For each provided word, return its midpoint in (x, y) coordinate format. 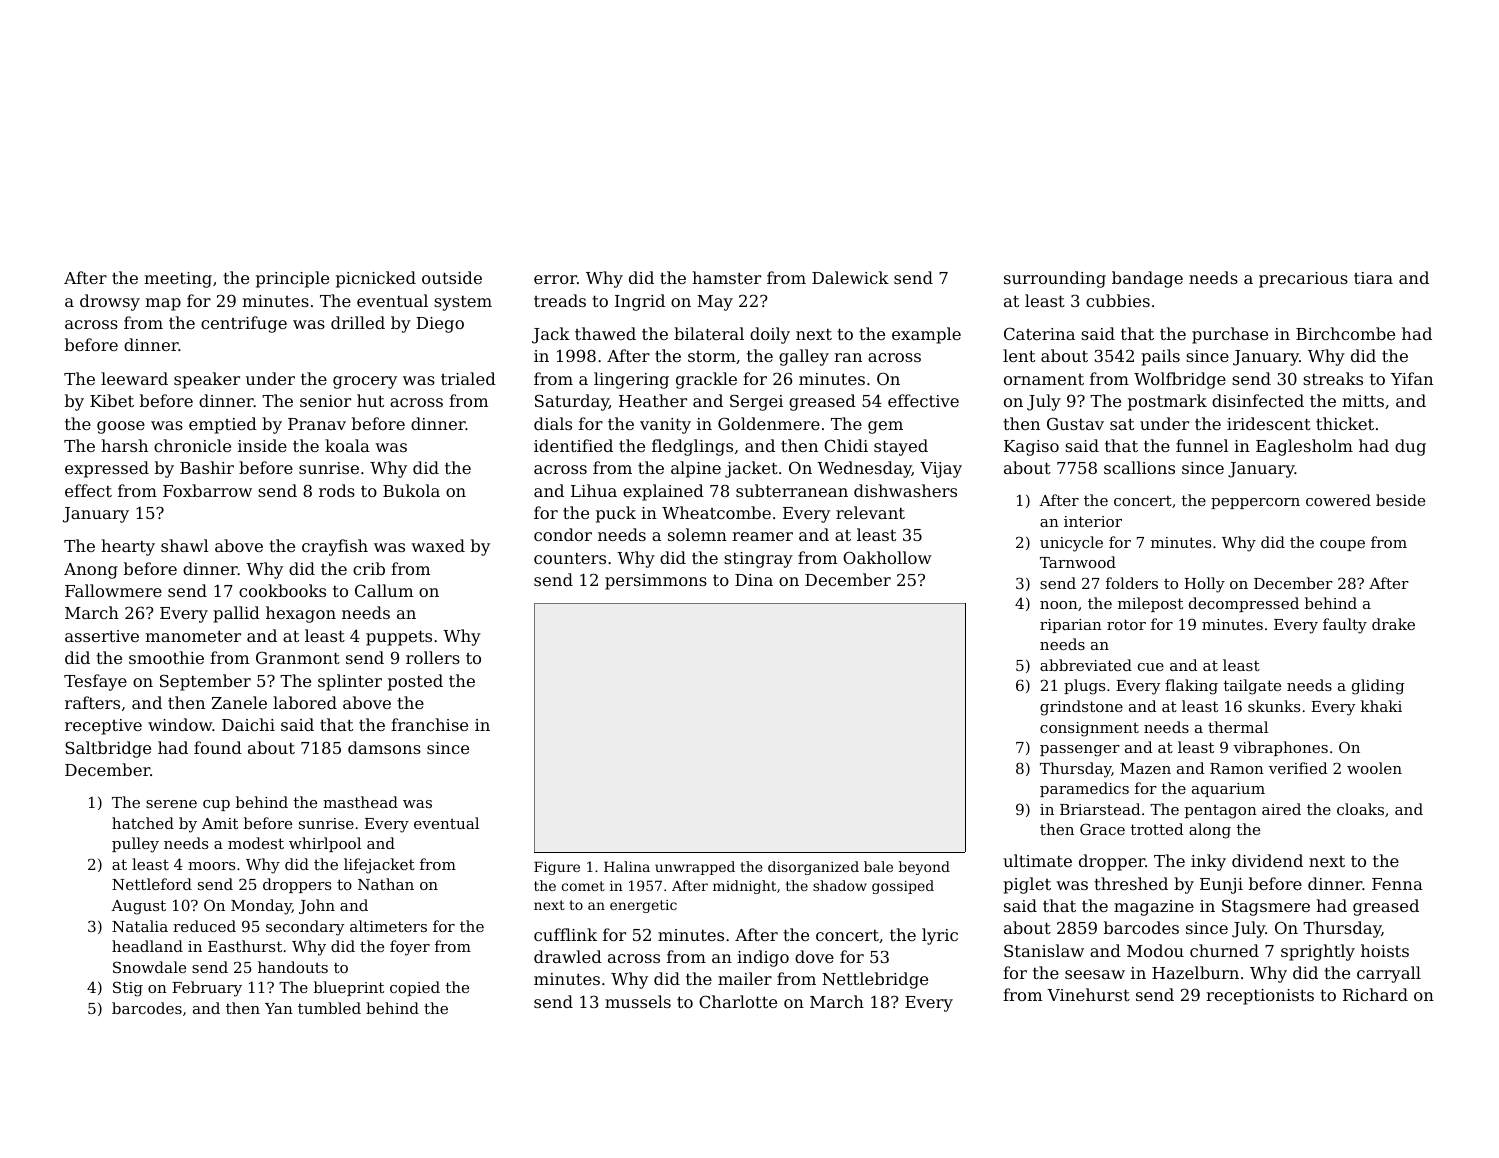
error (555, 279)
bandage (1147, 279)
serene (171, 804)
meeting (178, 280)
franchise (429, 724)
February (207, 989)
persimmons (656, 582)
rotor (1126, 624)
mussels (638, 1001)
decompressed (1244, 604)
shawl (185, 545)
